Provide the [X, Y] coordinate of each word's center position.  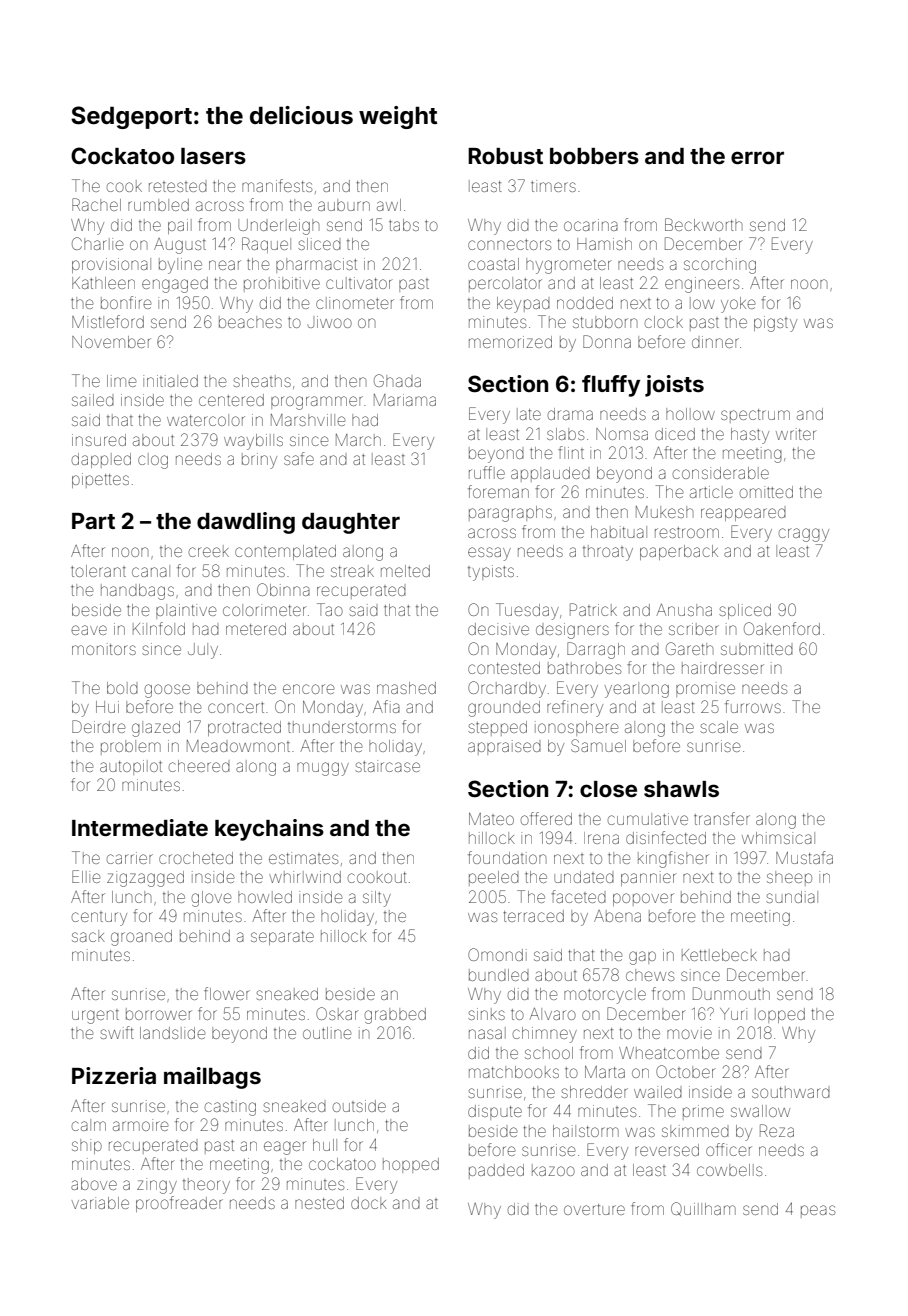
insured [99, 440]
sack [88, 936]
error [757, 157]
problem [131, 747]
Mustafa [804, 857]
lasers [213, 156]
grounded [504, 709]
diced [675, 434]
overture [594, 1209]
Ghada [397, 380]
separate [282, 938]
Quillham [703, 1209]
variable [100, 1203]
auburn [344, 205]
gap [642, 958]
